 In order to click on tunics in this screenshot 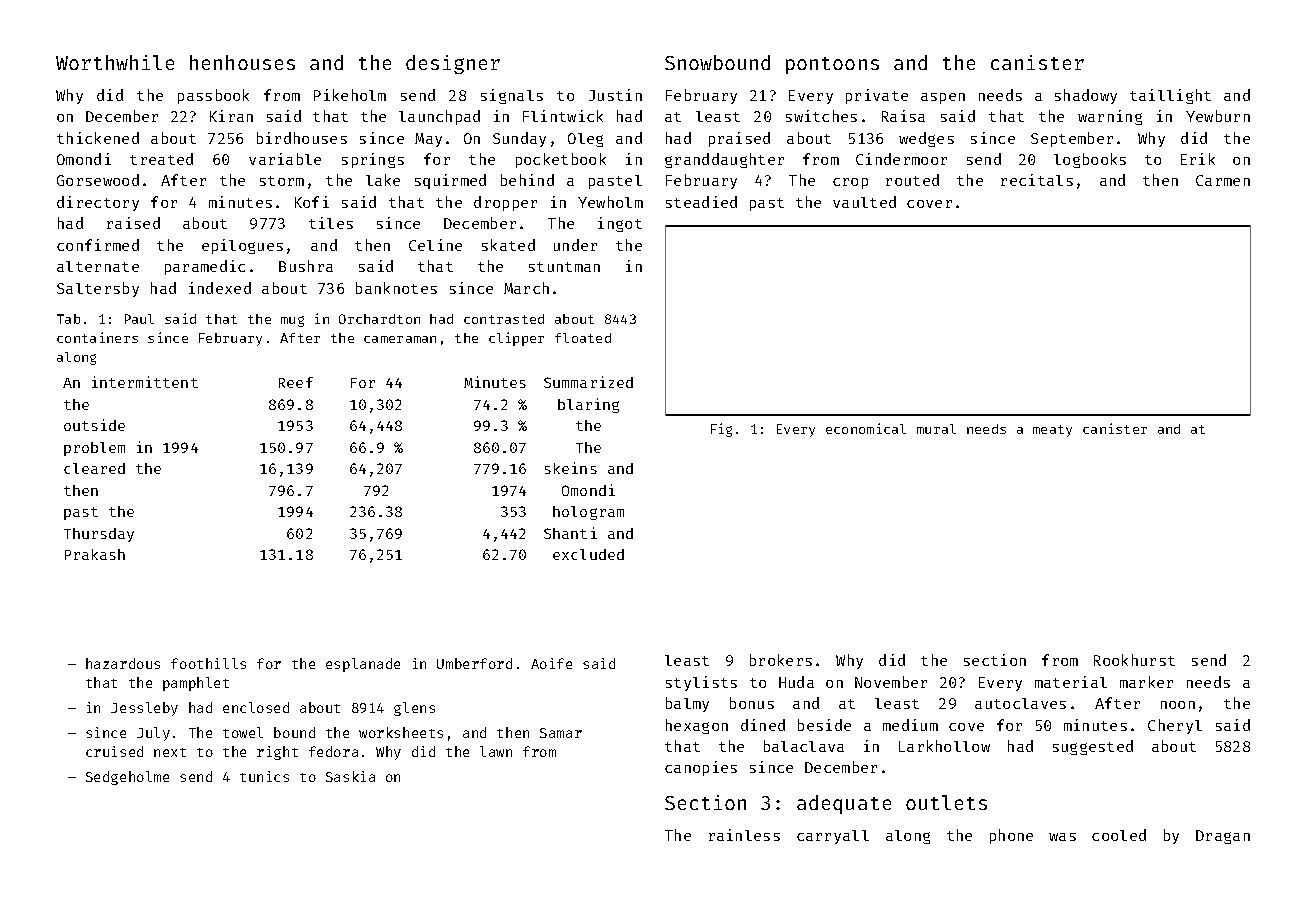, I will do `click(264, 776)`.
